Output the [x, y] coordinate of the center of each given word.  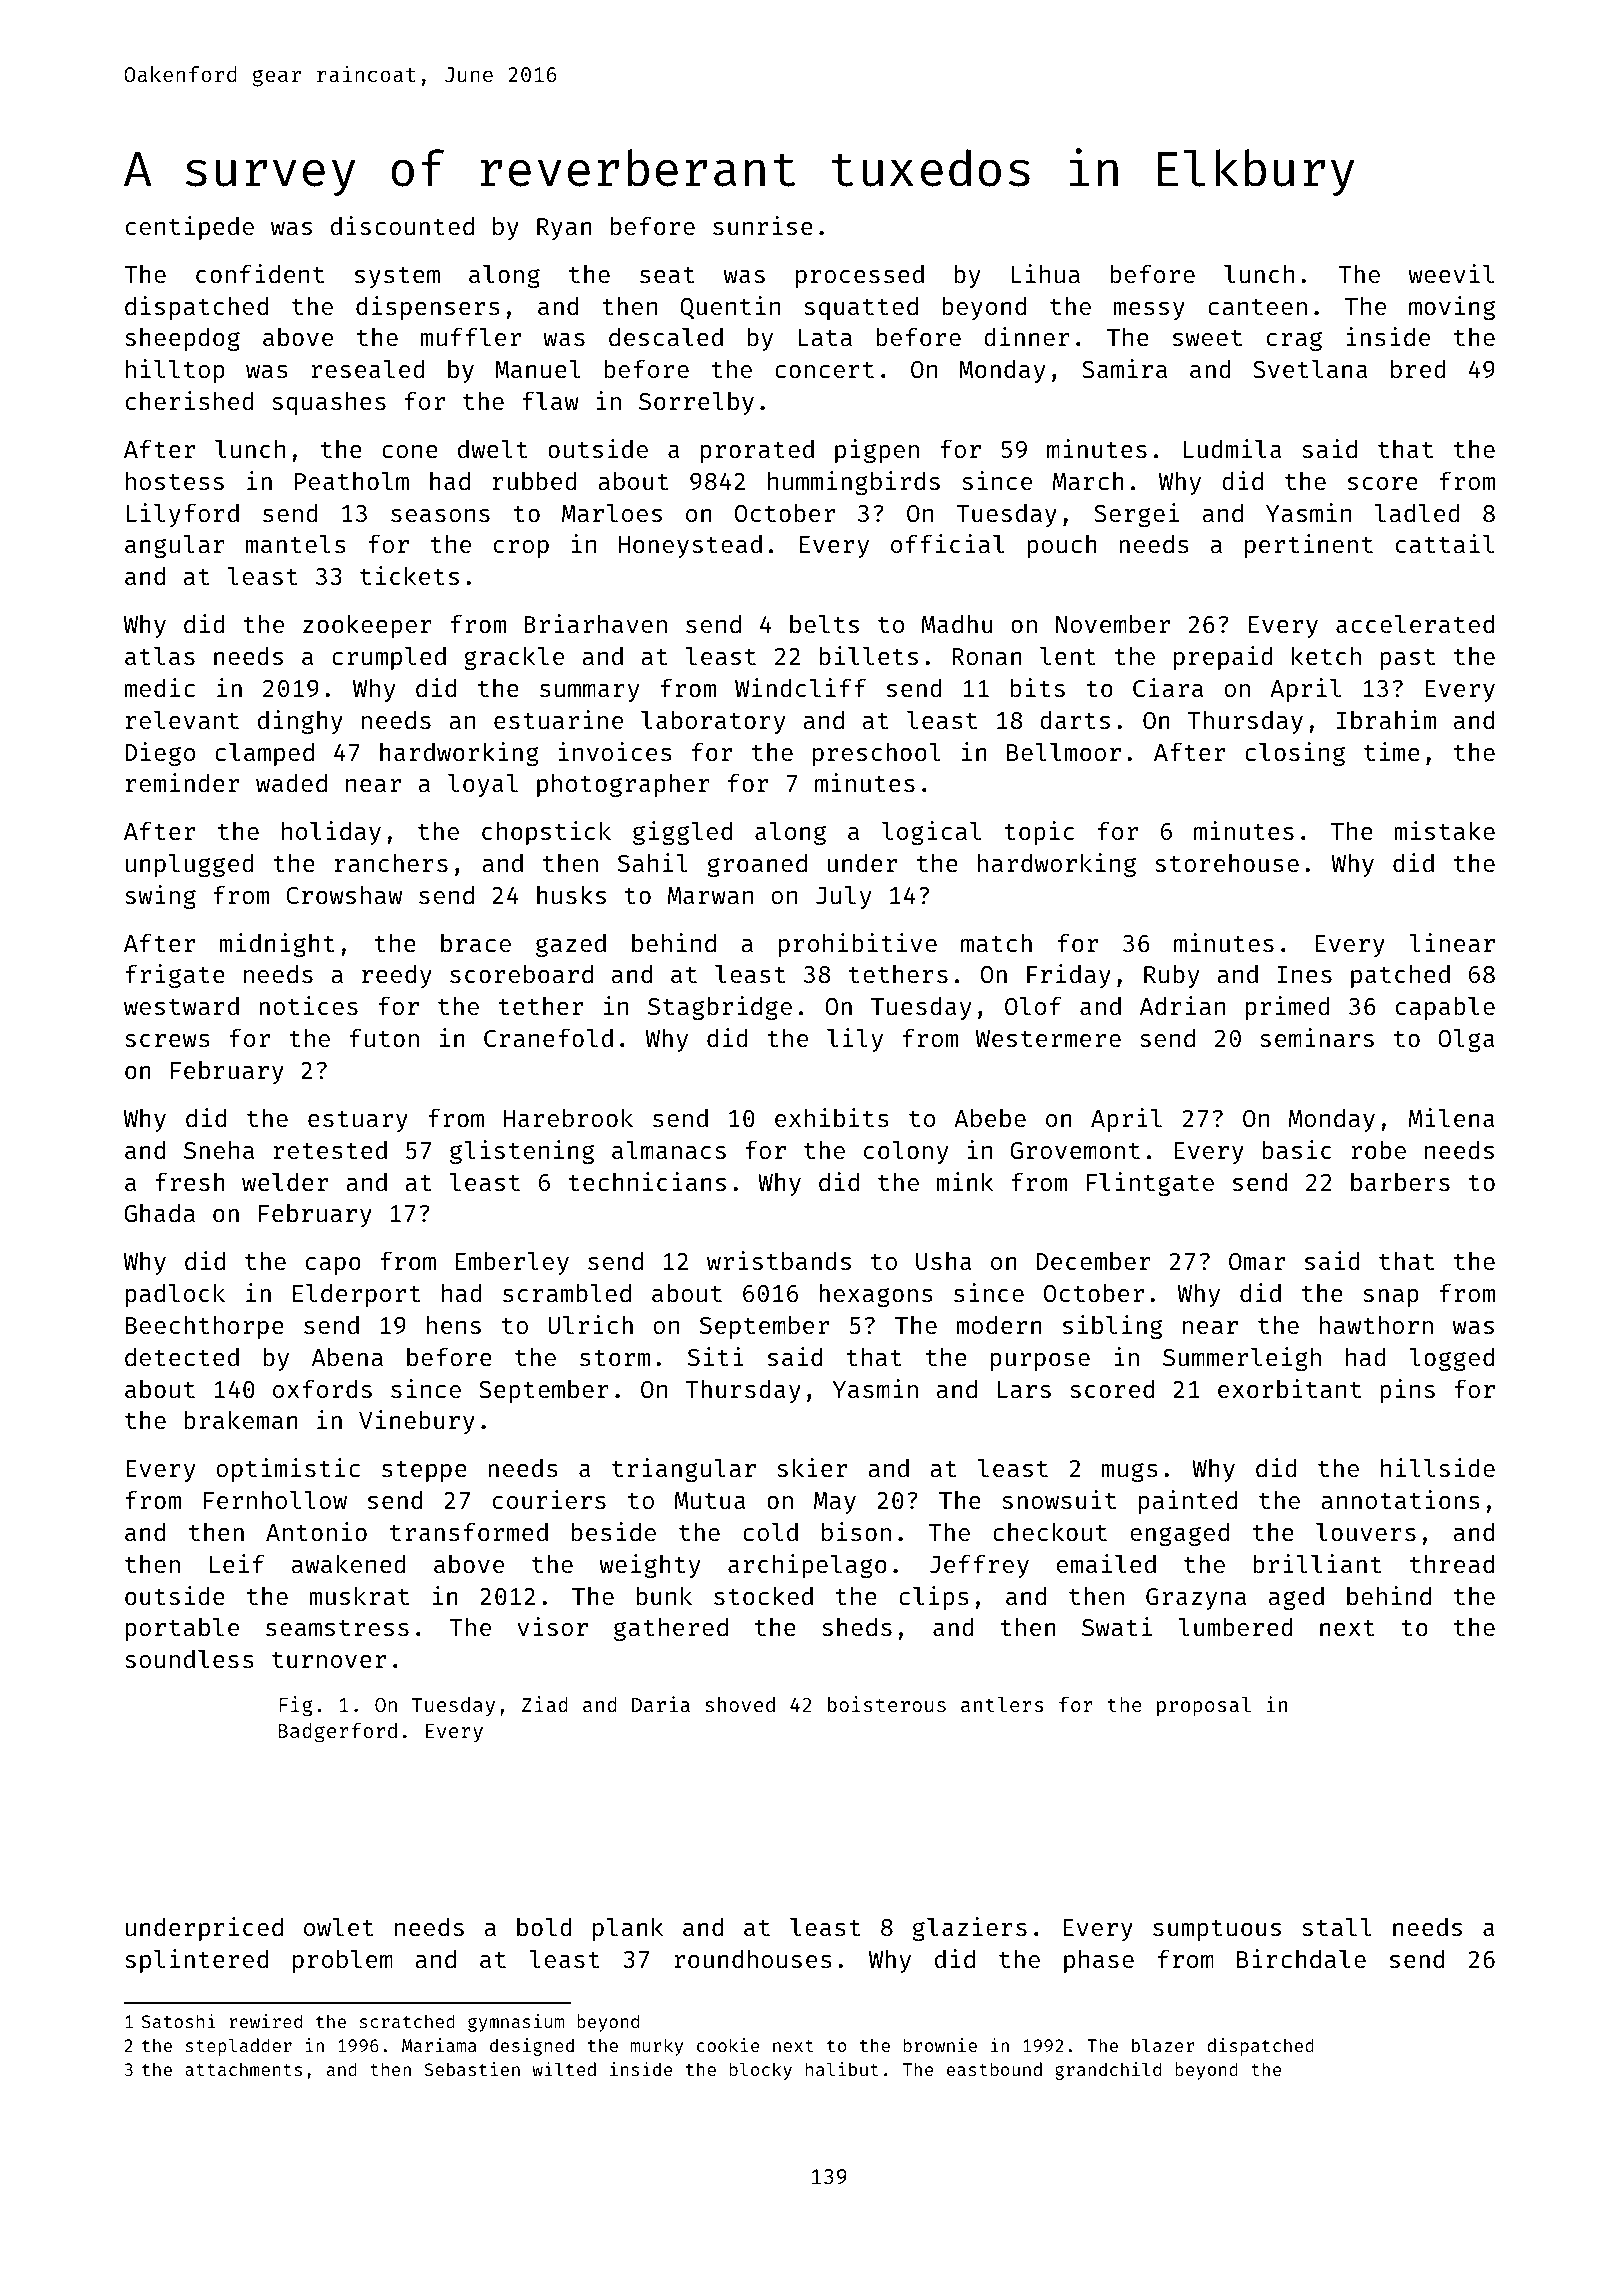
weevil [1451, 274]
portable [182, 1629]
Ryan [564, 229]
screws [167, 1041]
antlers [1002, 1704]
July [844, 897]
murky [657, 2047]
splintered [196, 1961]
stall [1337, 1927]
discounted [402, 226]
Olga [1466, 1040]
